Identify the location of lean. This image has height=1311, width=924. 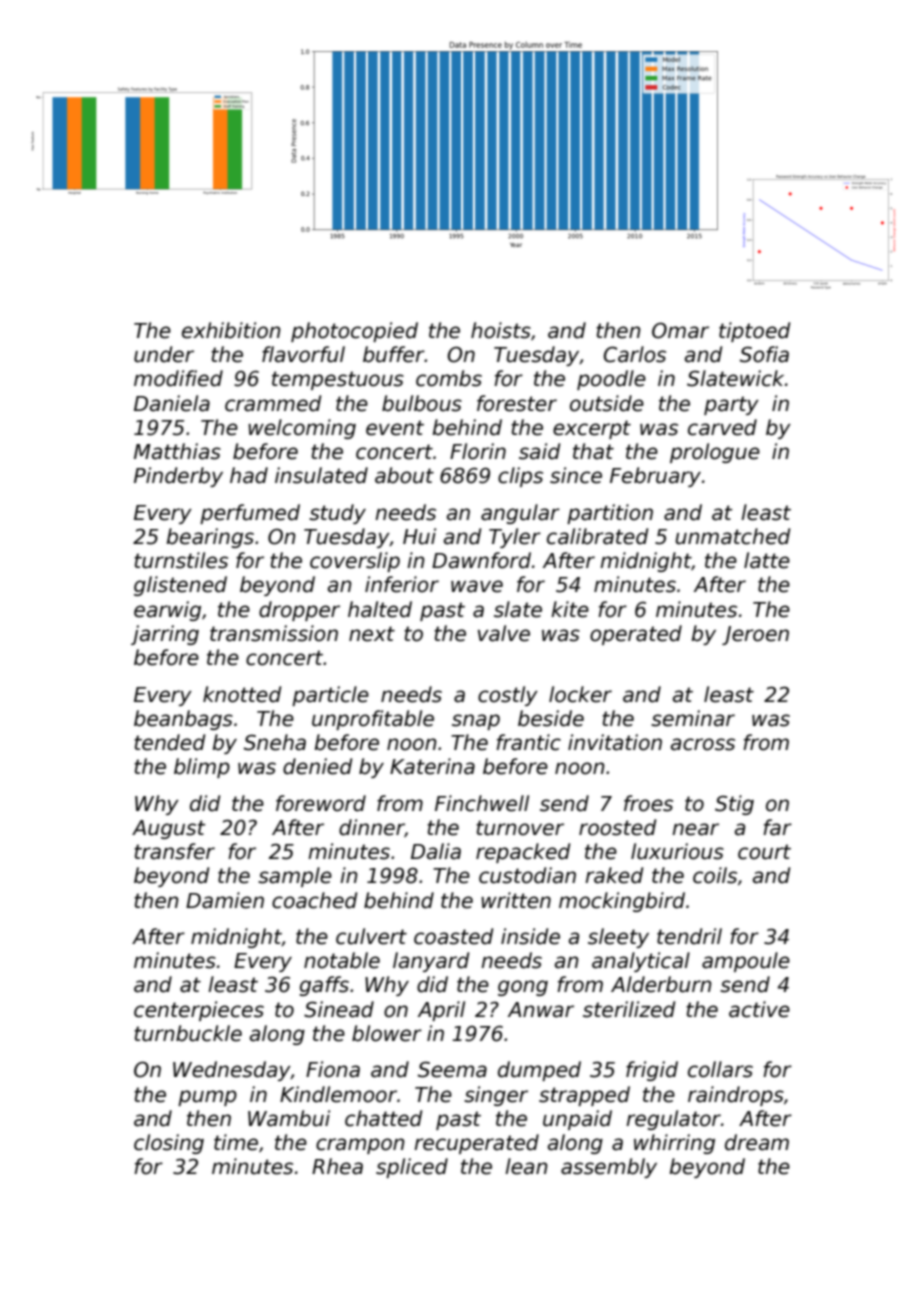
(526, 1166).
